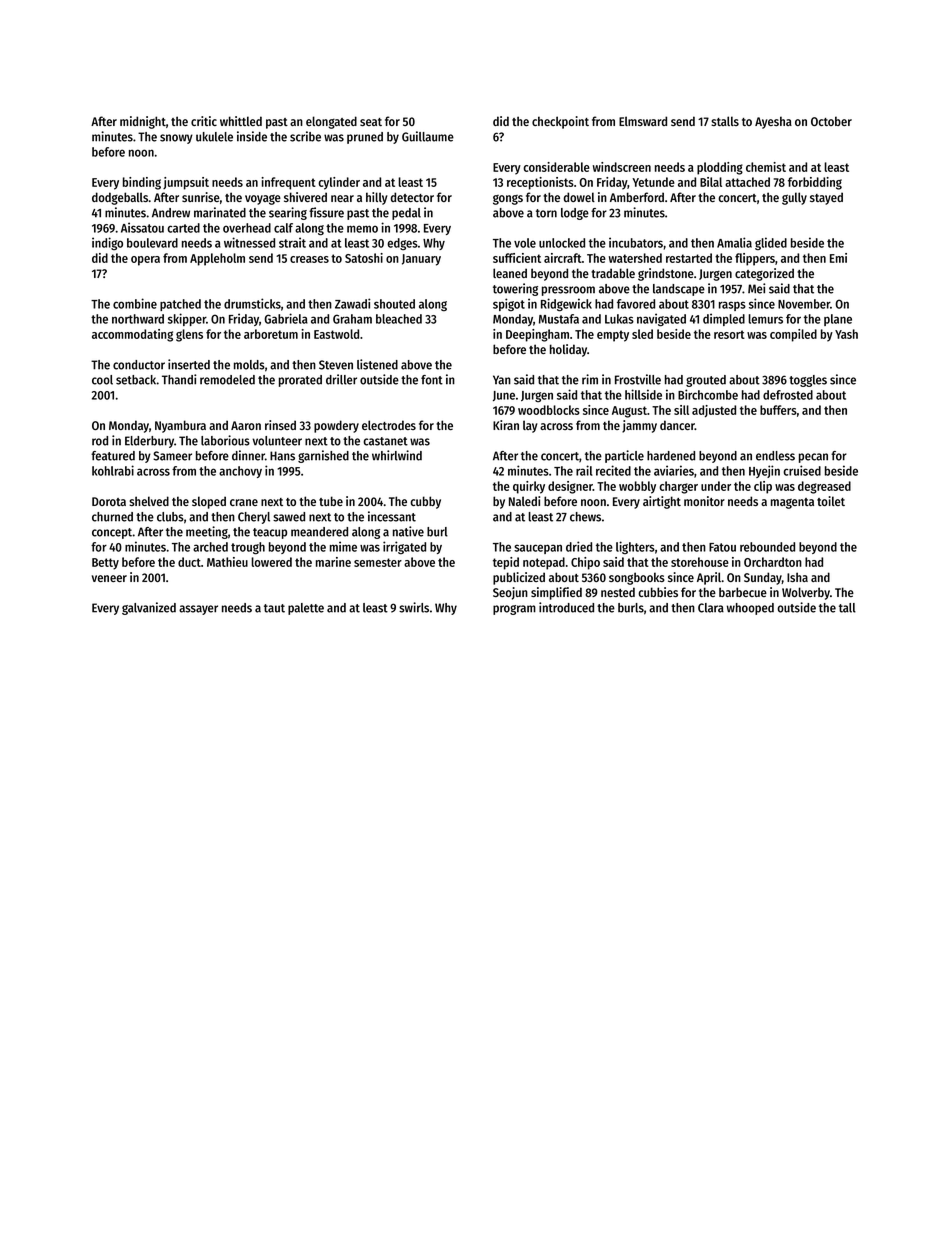  I want to click on seat, so click(371, 122).
